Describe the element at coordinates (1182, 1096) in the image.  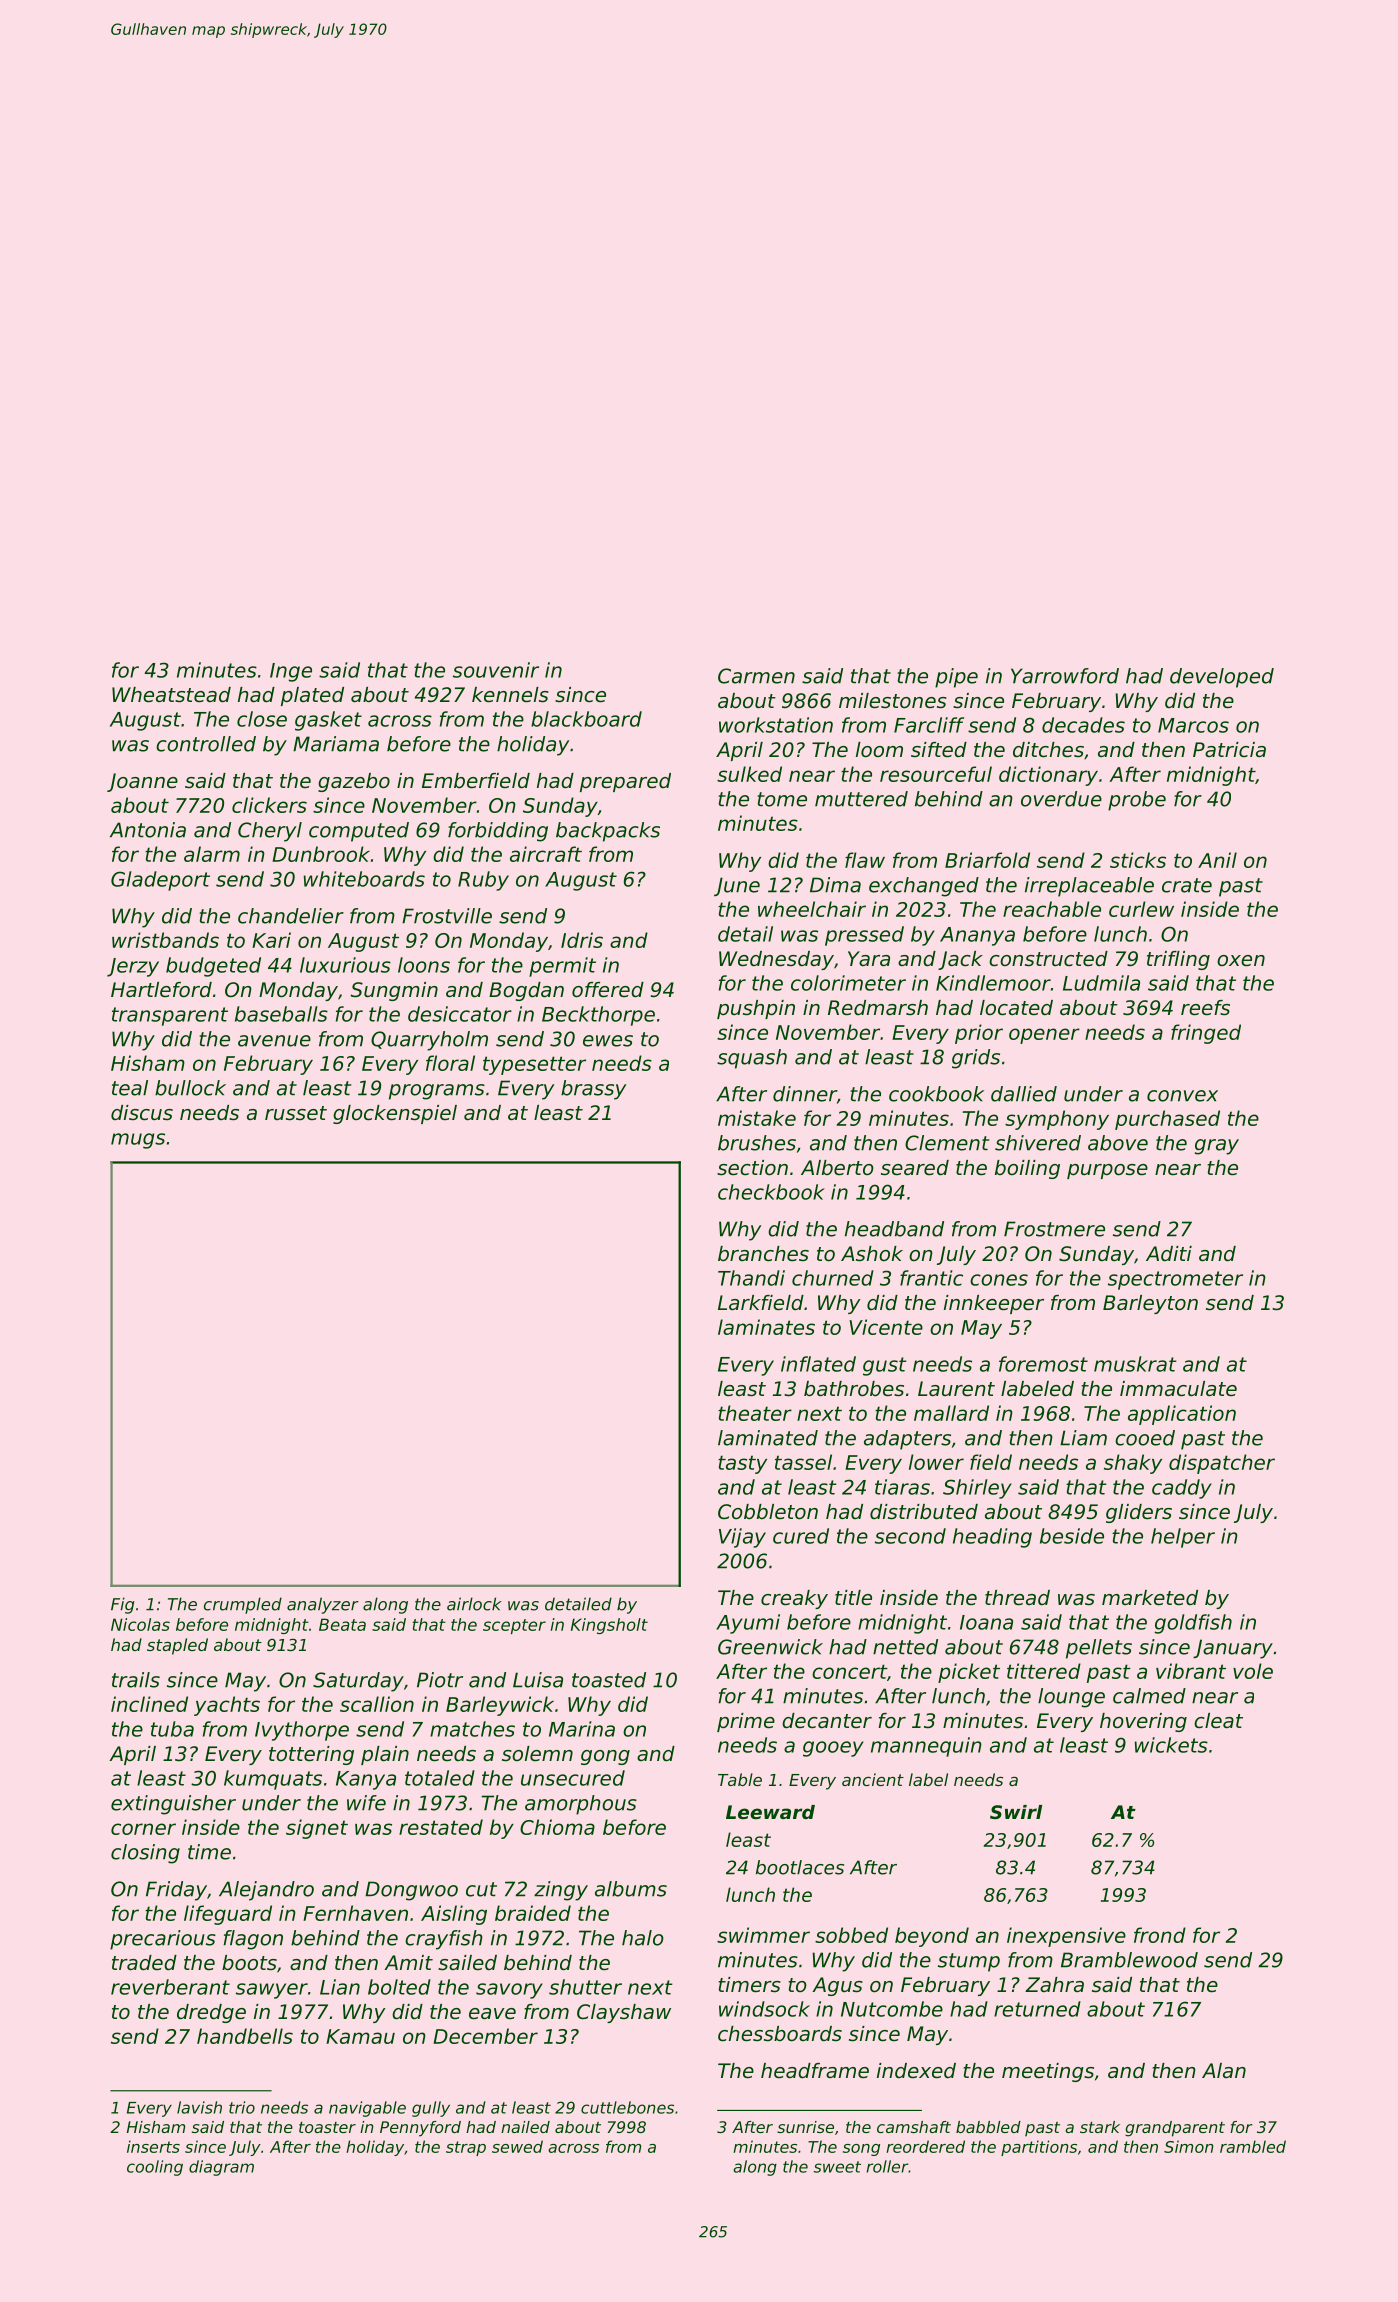
I see `convex` at that location.
